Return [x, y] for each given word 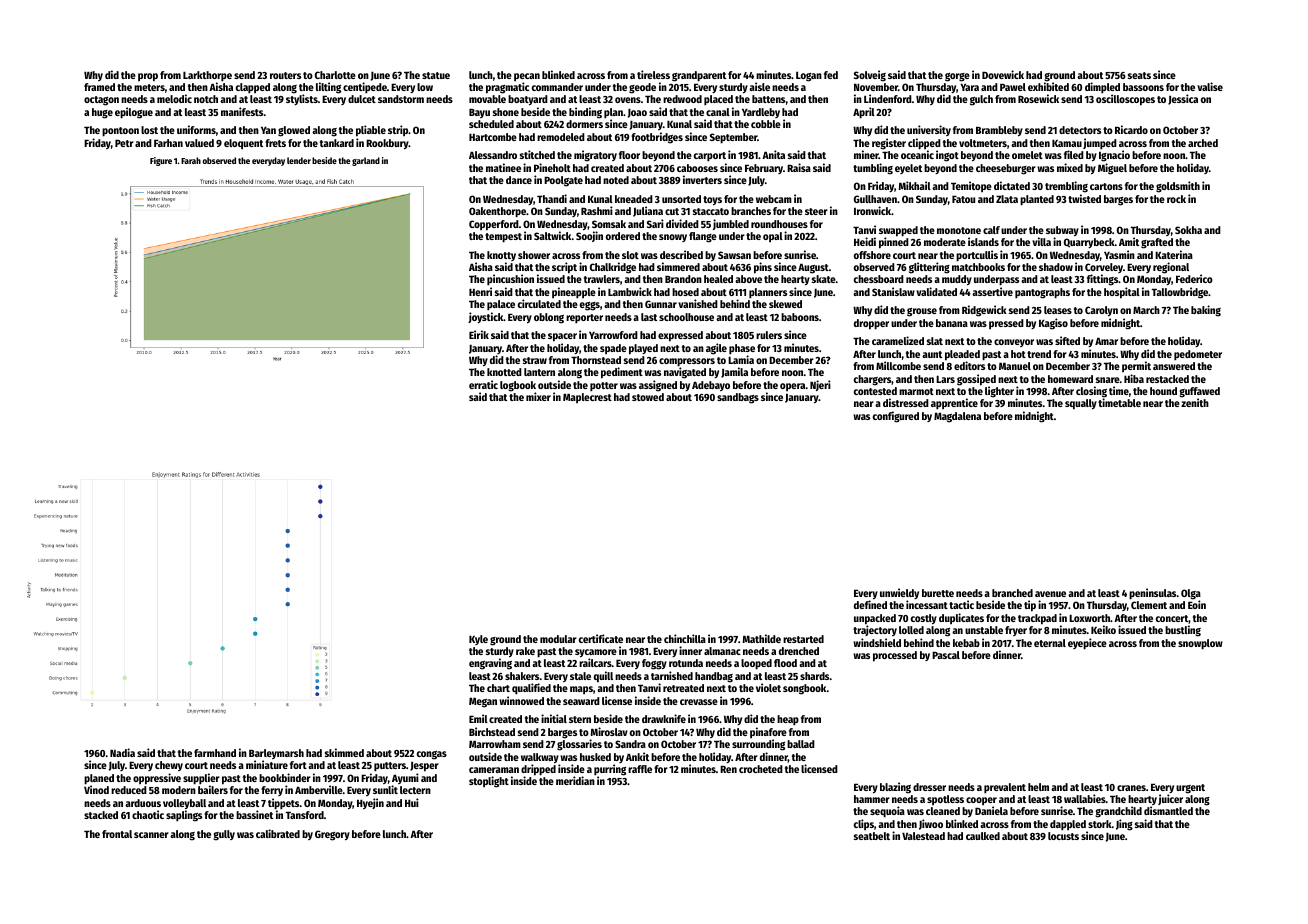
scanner [151, 835]
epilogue [134, 113]
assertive [992, 291]
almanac [722, 651]
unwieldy [899, 594]
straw [535, 360]
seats [1139, 75]
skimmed [344, 752]
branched [1012, 593]
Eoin [1197, 605]
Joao [637, 113]
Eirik [479, 334]
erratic [483, 384]
